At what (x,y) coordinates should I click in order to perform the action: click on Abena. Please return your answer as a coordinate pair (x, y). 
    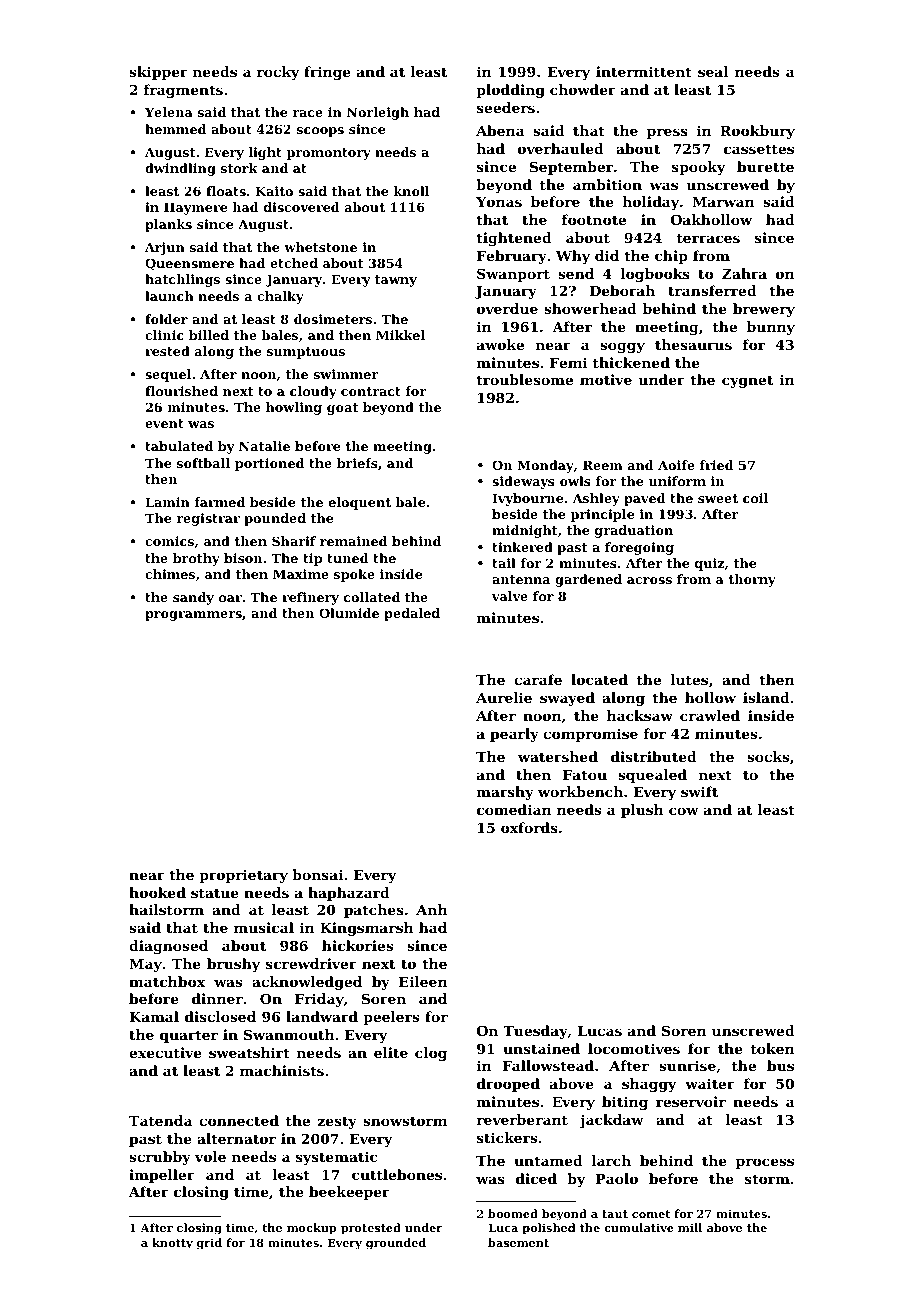
    Looking at the image, I should click on (500, 130).
